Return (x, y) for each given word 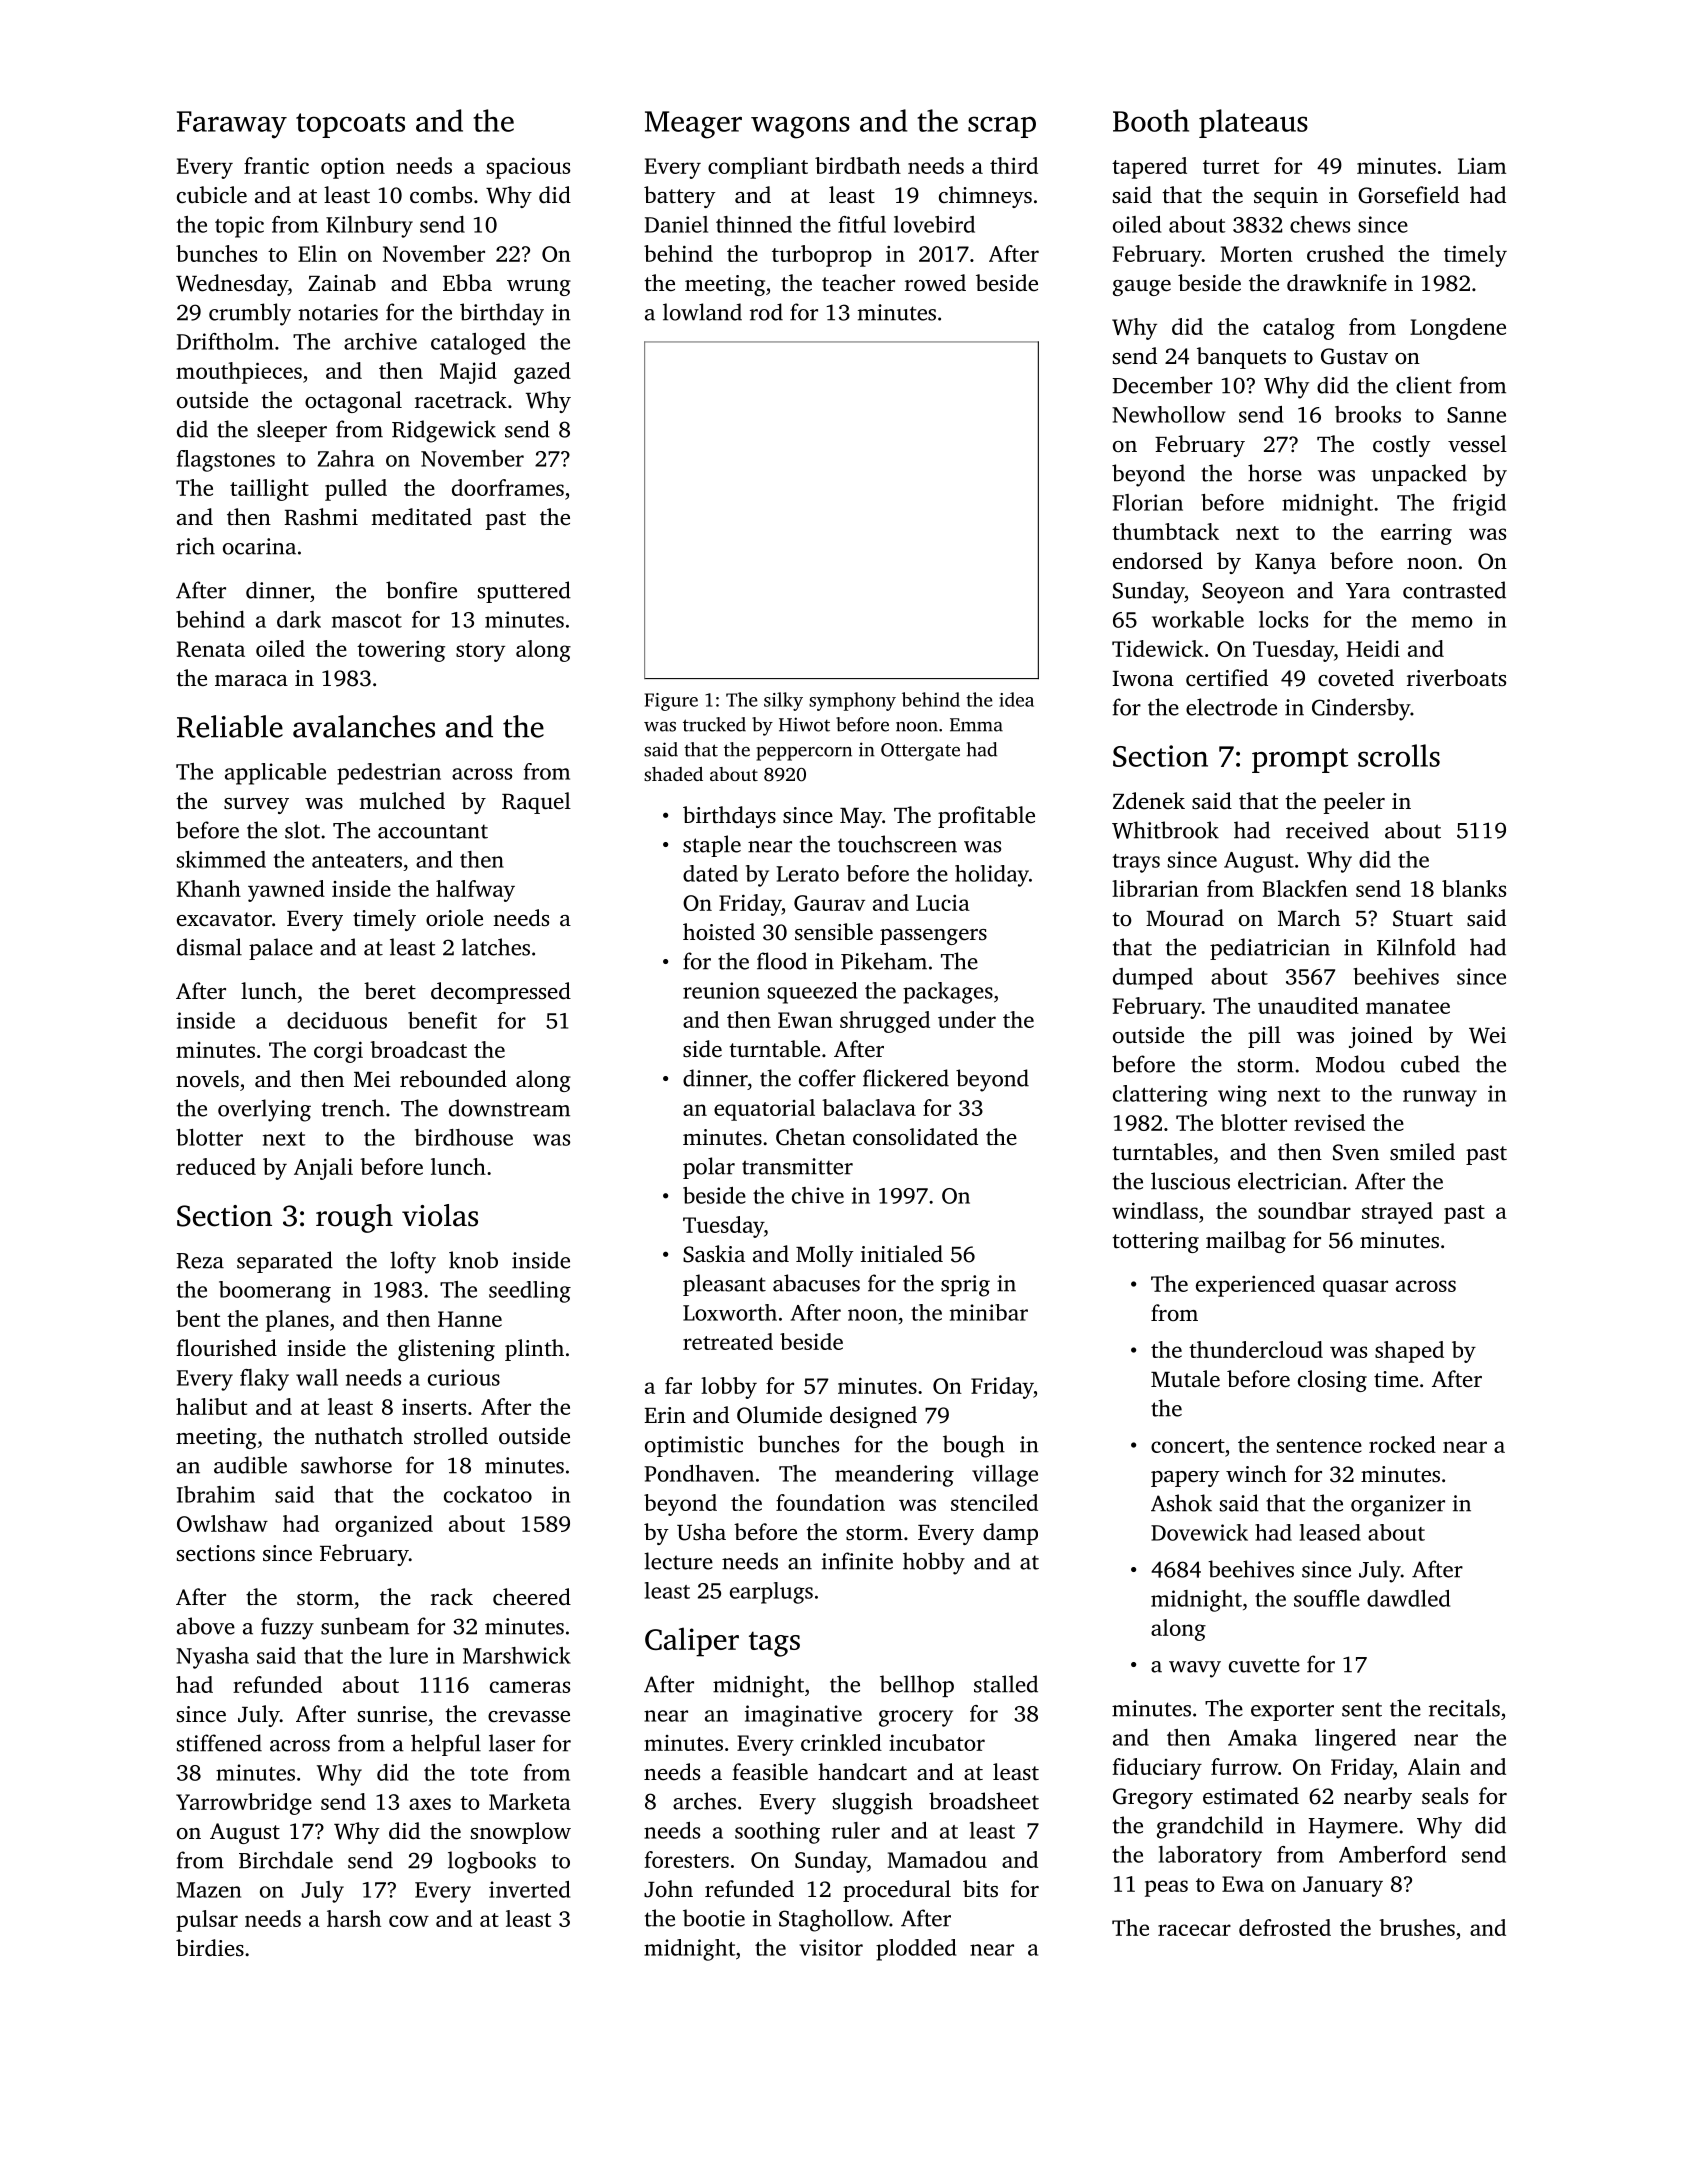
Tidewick (1158, 648)
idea (1016, 699)
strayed (1397, 1213)
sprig (965, 1286)
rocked (1402, 1444)
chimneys (985, 197)
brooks (1368, 414)
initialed (902, 1254)
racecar (1194, 1930)
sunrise (392, 1714)
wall (317, 1377)
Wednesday (232, 285)
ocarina (259, 546)
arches (704, 1801)
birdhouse (464, 1137)
